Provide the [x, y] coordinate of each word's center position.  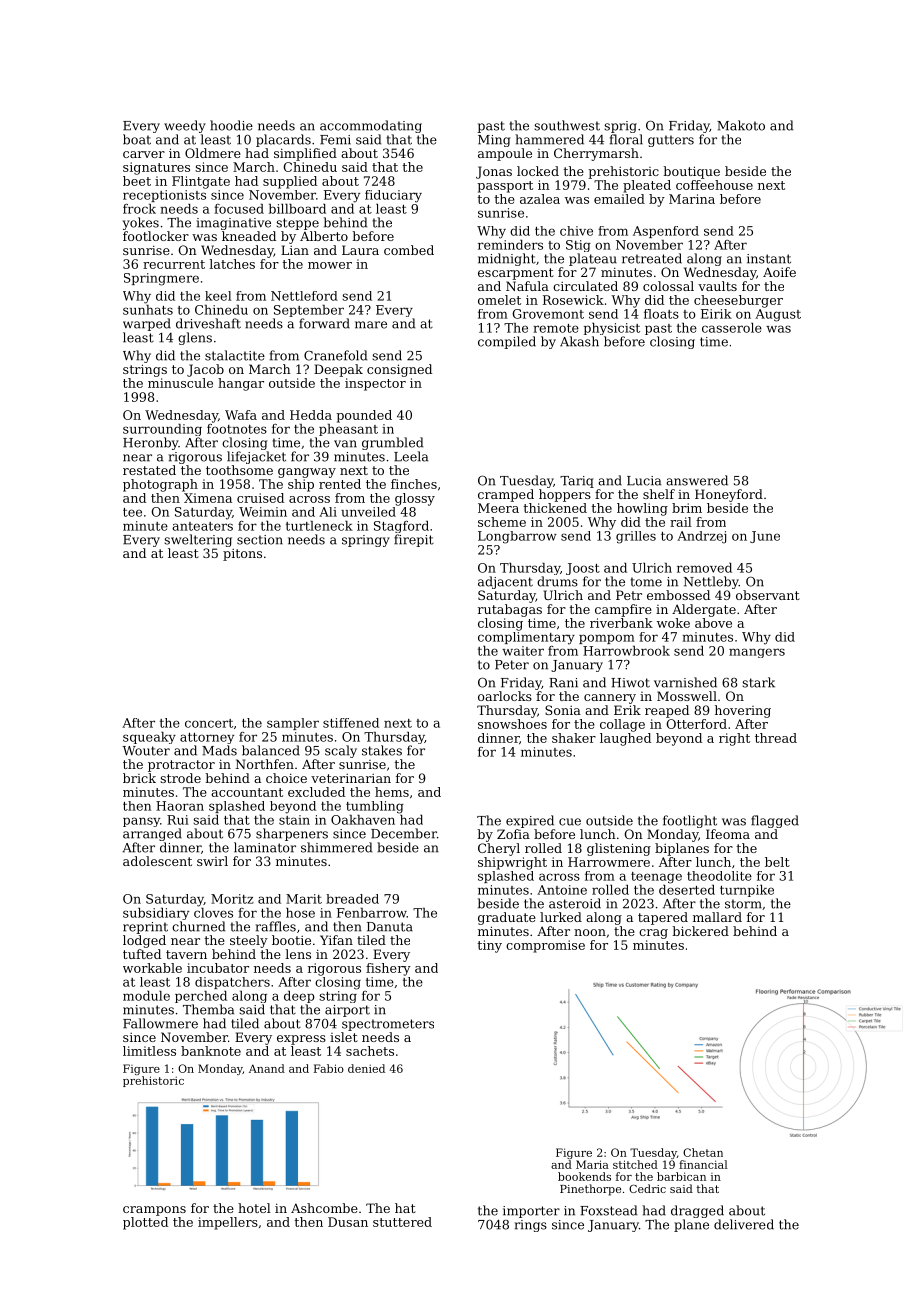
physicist [612, 329]
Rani [563, 683]
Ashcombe [324, 1208]
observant [768, 595]
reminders [510, 245]
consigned [399, 370]
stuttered [402, 1222]
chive [576, 231]
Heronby [151, 443]
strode [180, 778]
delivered [744, 1224]
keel [218, 296]
